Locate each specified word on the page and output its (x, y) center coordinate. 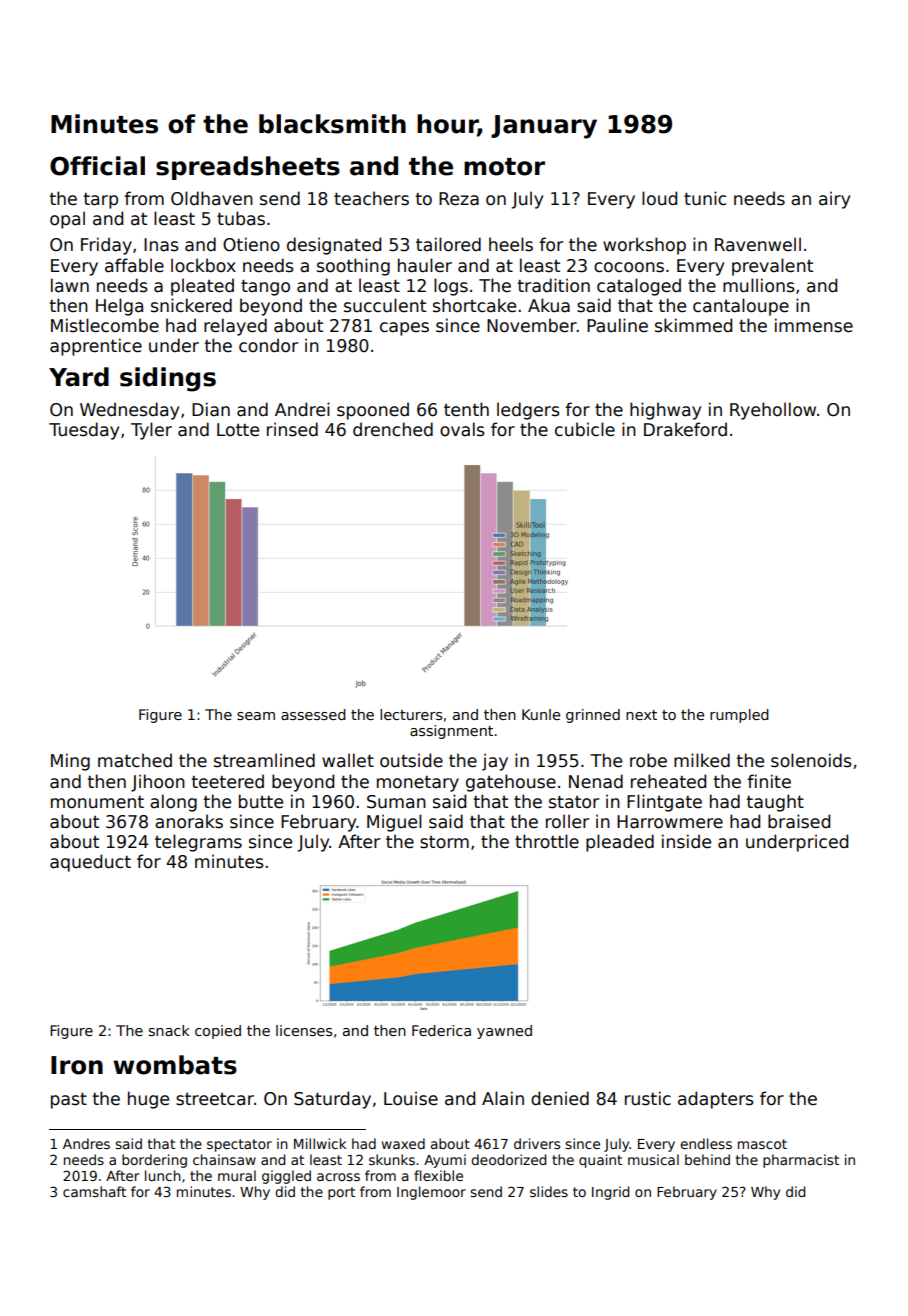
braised (799, 821)
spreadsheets (248, 168)
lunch (163, 1175)
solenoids (811, 760)
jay (495, 762)
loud (659, 198)
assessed (313, 714)
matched (135, 760)
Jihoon (158, 783)
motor (504, 167)
